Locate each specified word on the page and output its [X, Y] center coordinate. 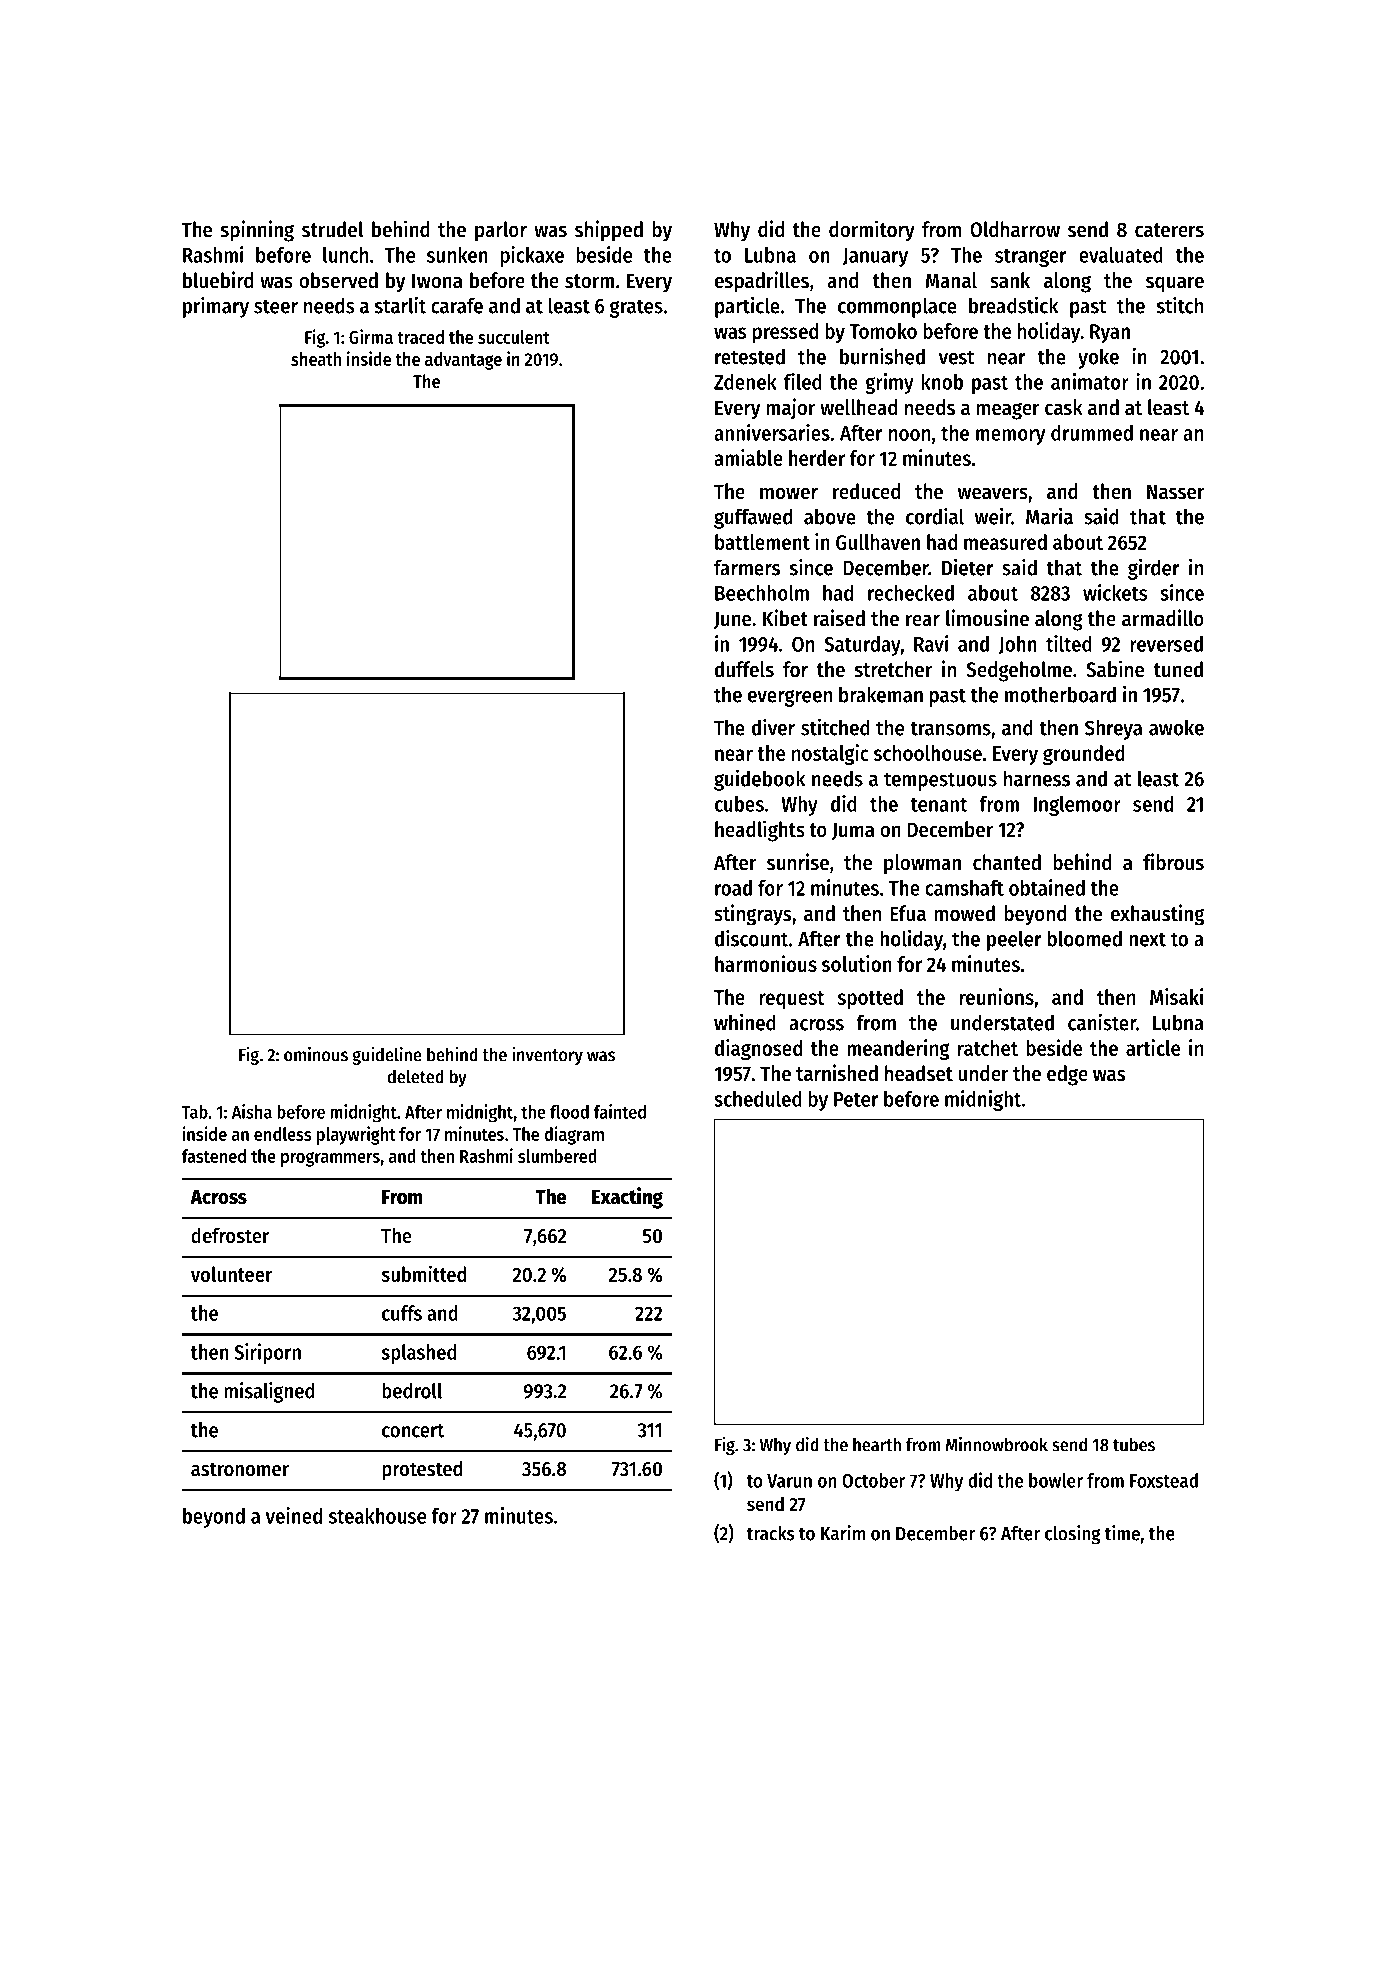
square [1175, 284]
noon [909, 435]
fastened [214, 1156]
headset [919, 1073]
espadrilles [762, 282]
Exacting [627, 1198]
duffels [744, 669]
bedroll [412, 1391]
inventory [547, 1056]
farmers [747, 567]
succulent [513, 337]
